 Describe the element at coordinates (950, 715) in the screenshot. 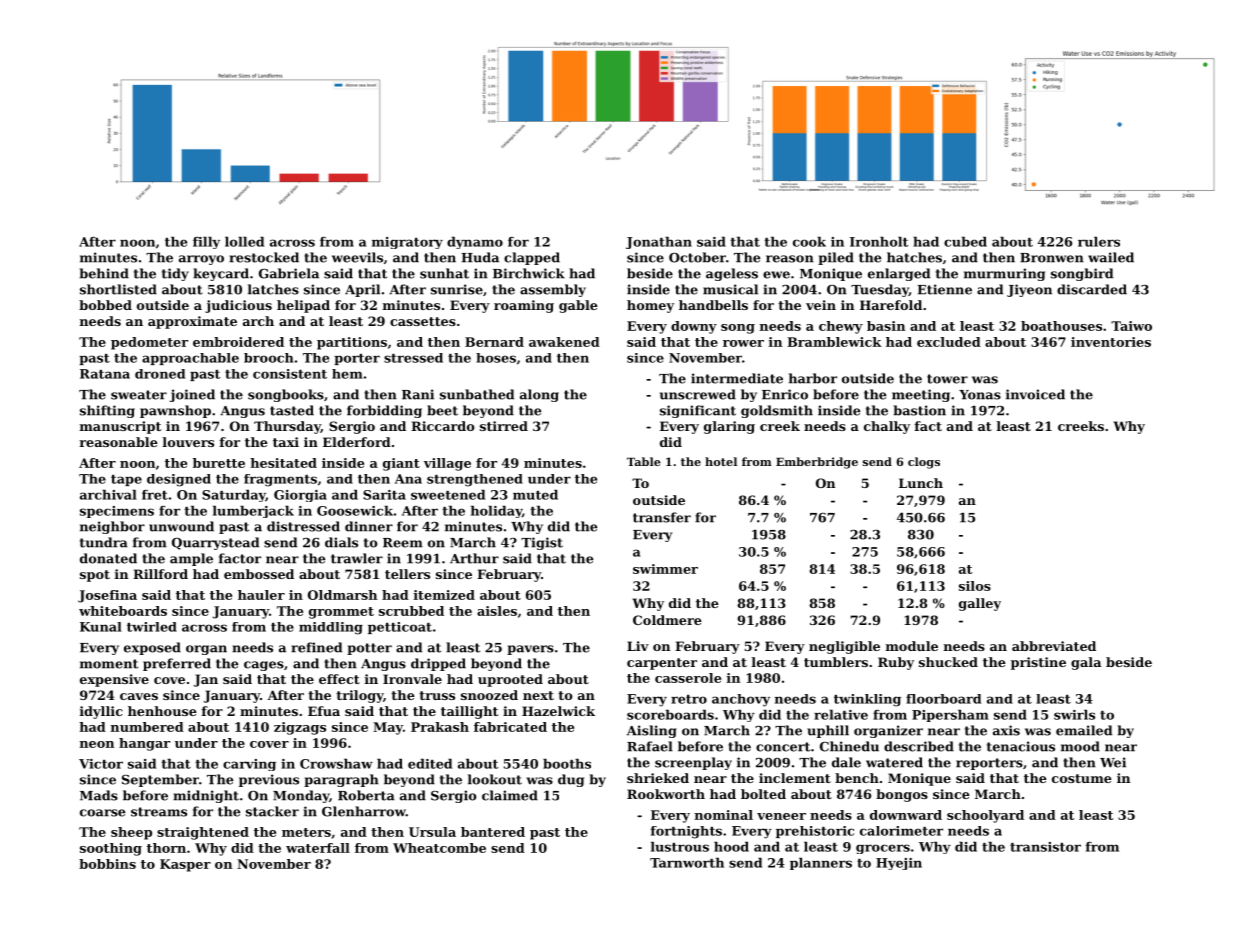

I see `Pipersham` at that location.
